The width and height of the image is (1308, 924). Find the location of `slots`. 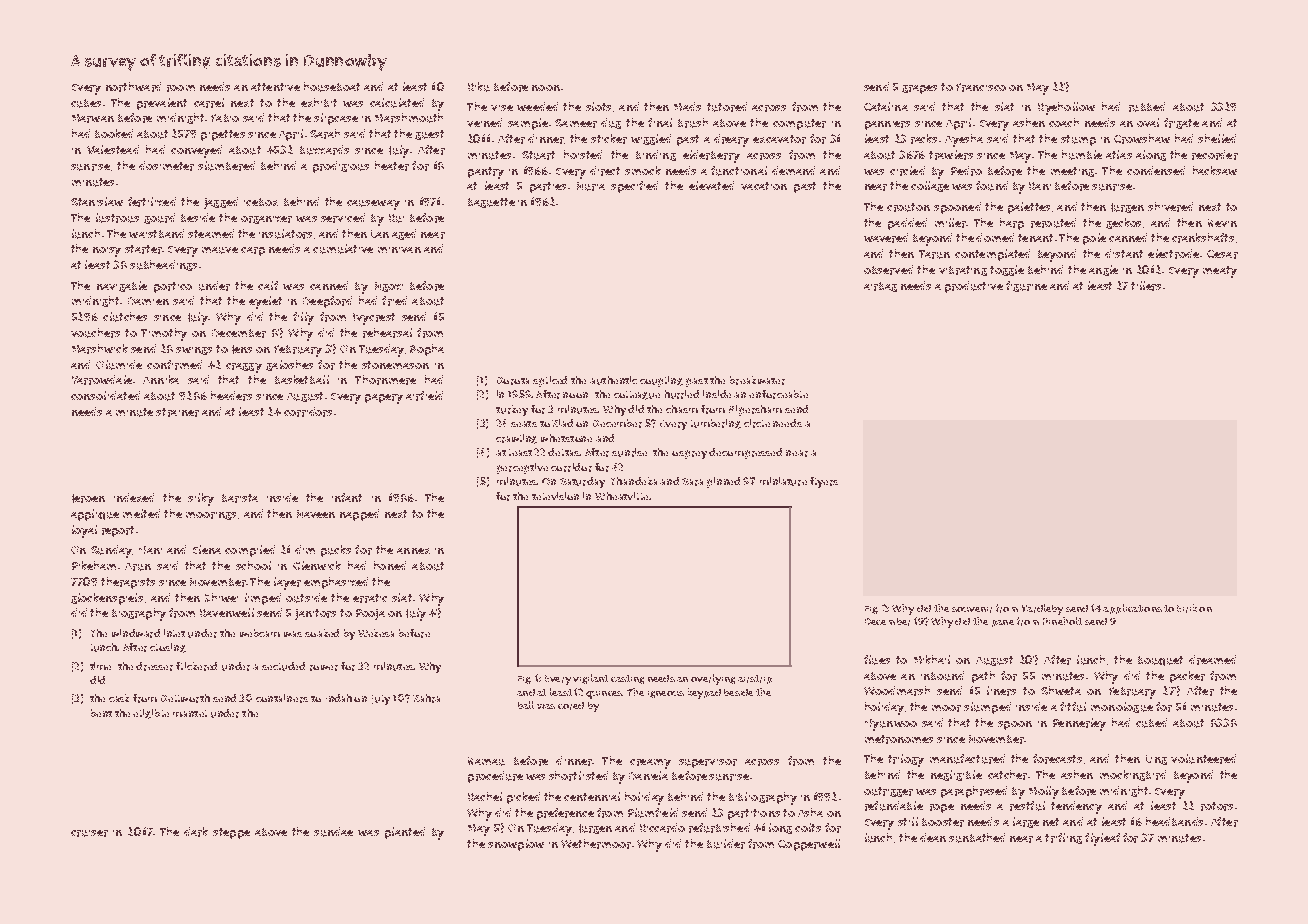

slots is located at coordinates (598, 106).
